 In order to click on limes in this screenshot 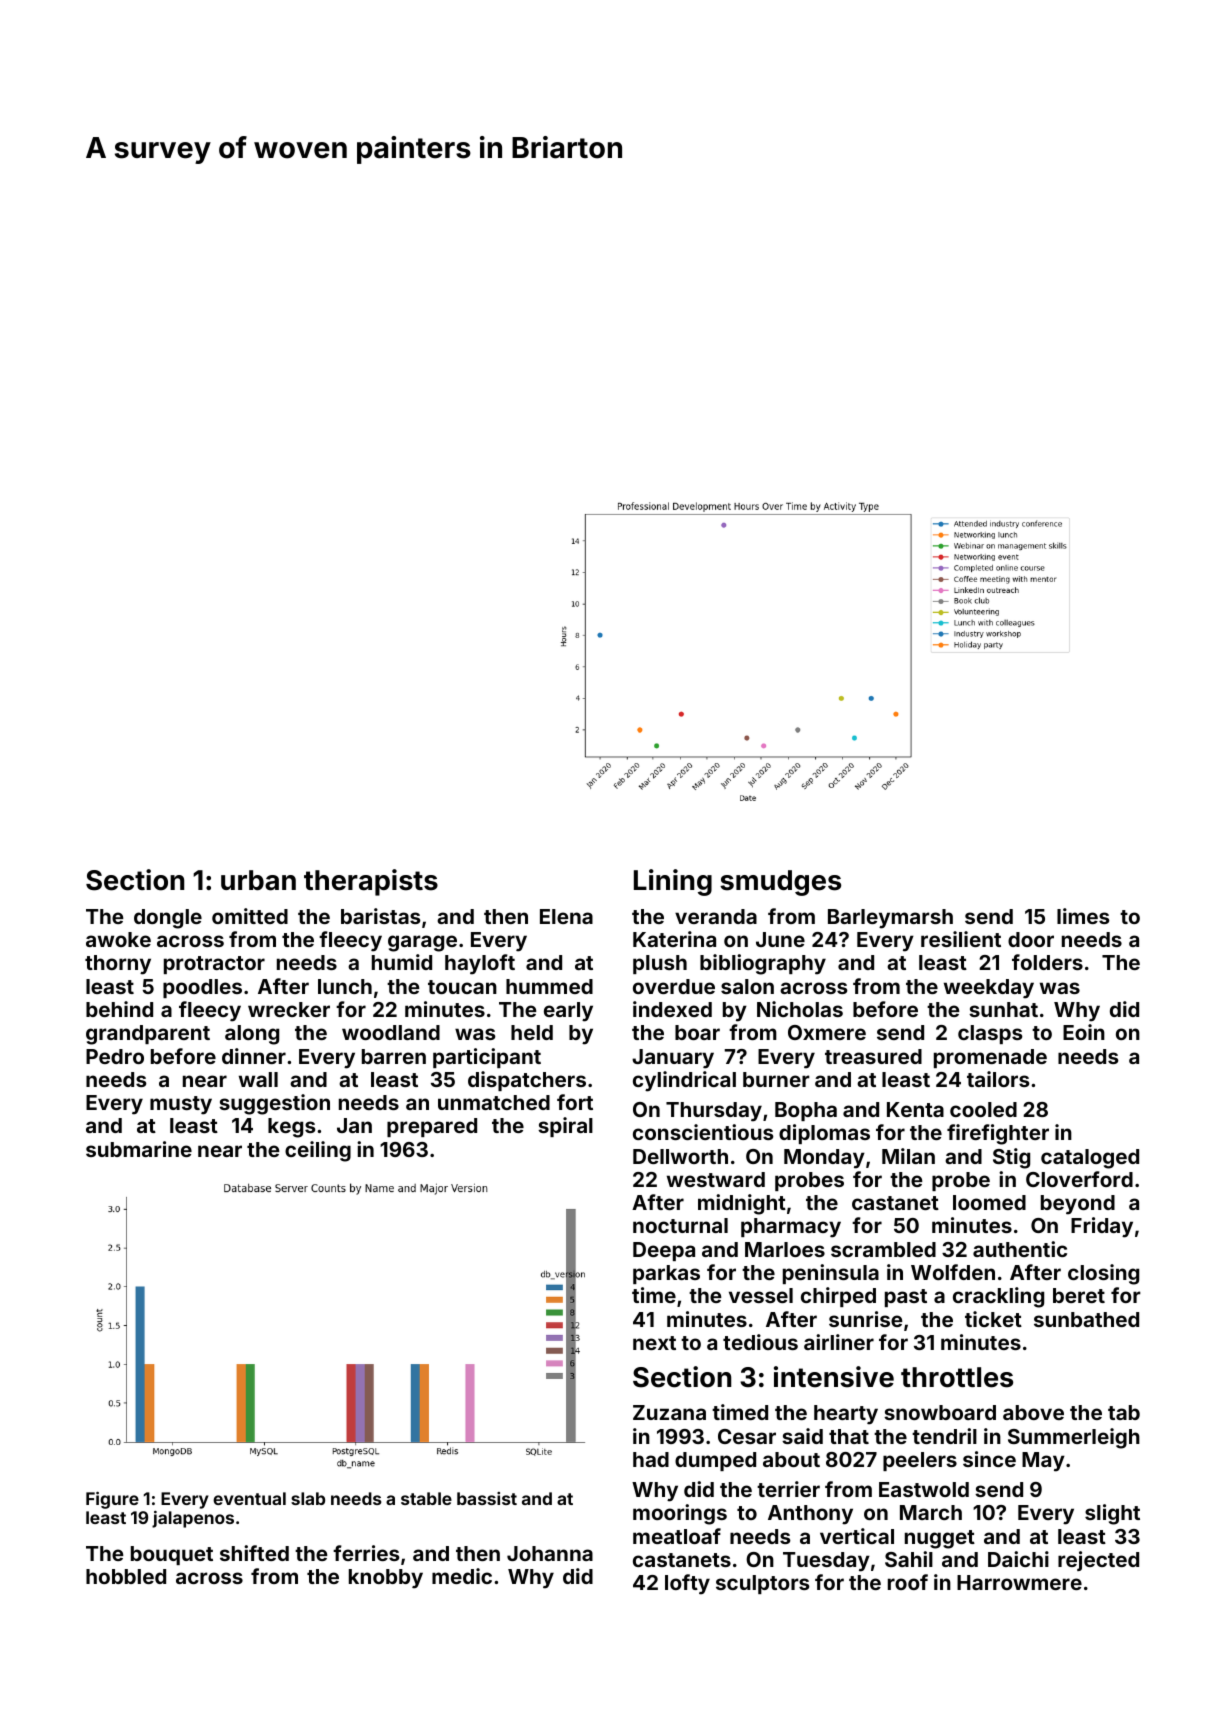, I will do `click(1083, 916)`.
